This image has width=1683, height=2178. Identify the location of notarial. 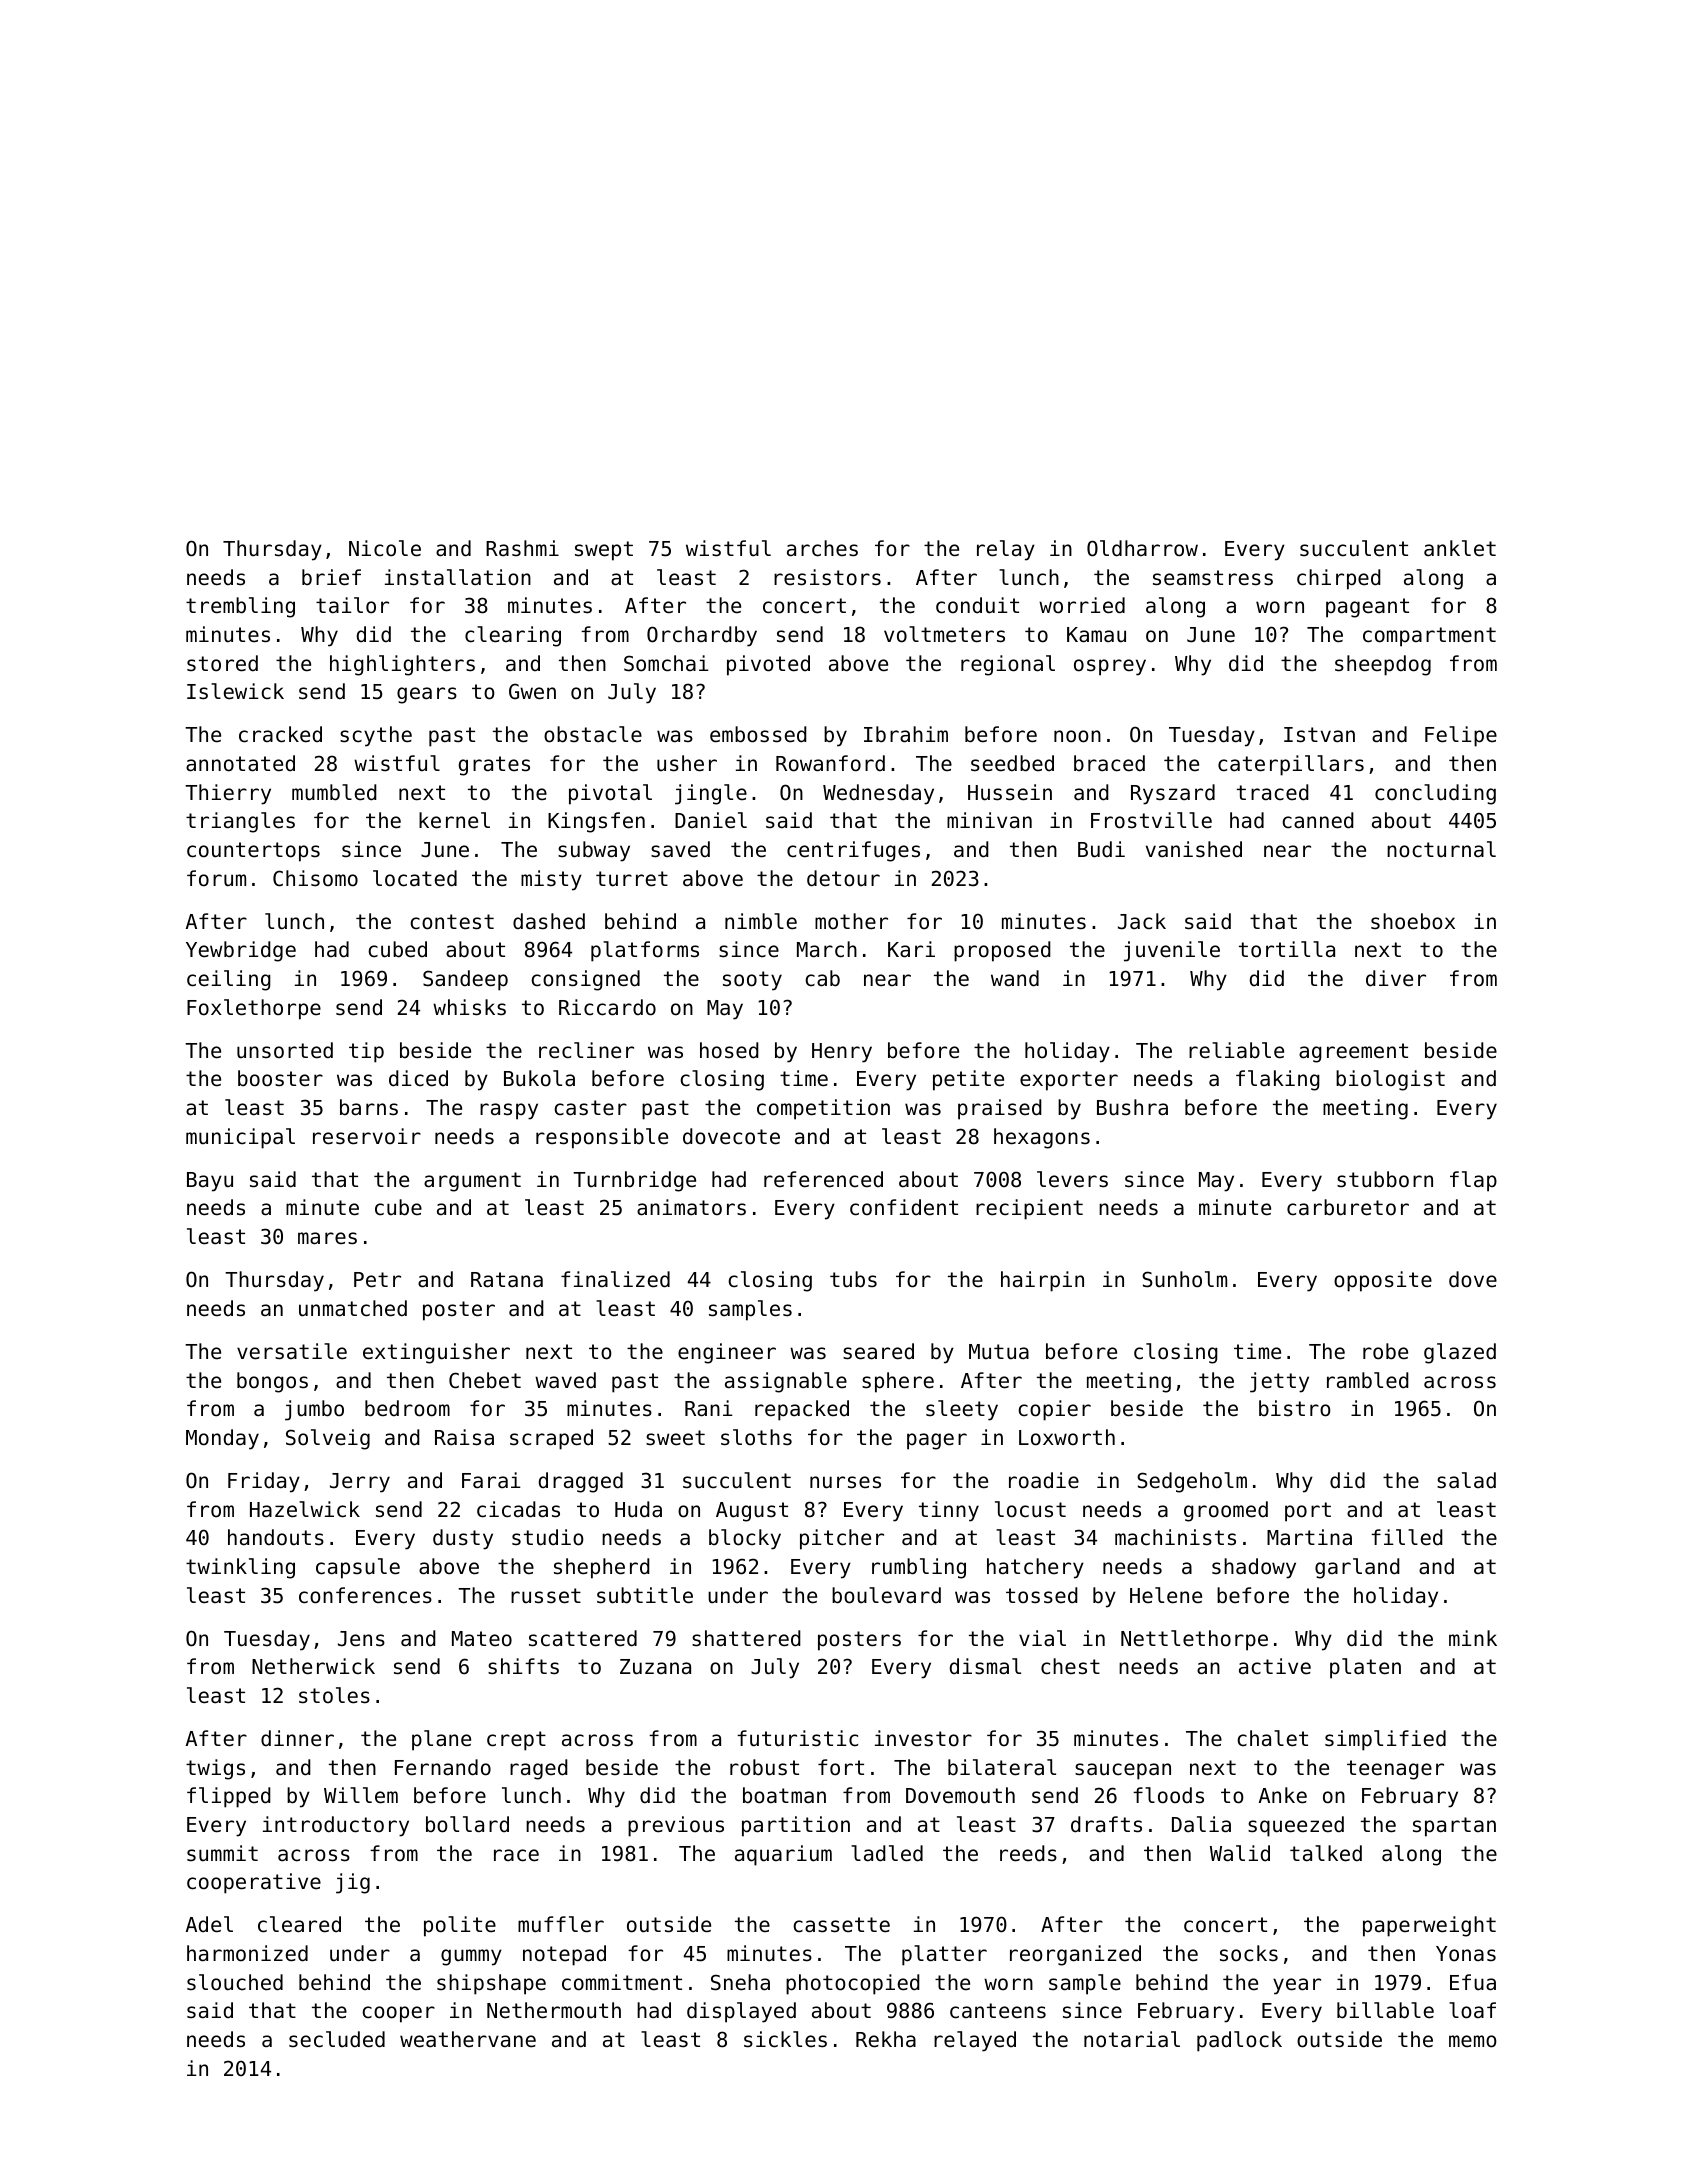
(1132, 2039).
